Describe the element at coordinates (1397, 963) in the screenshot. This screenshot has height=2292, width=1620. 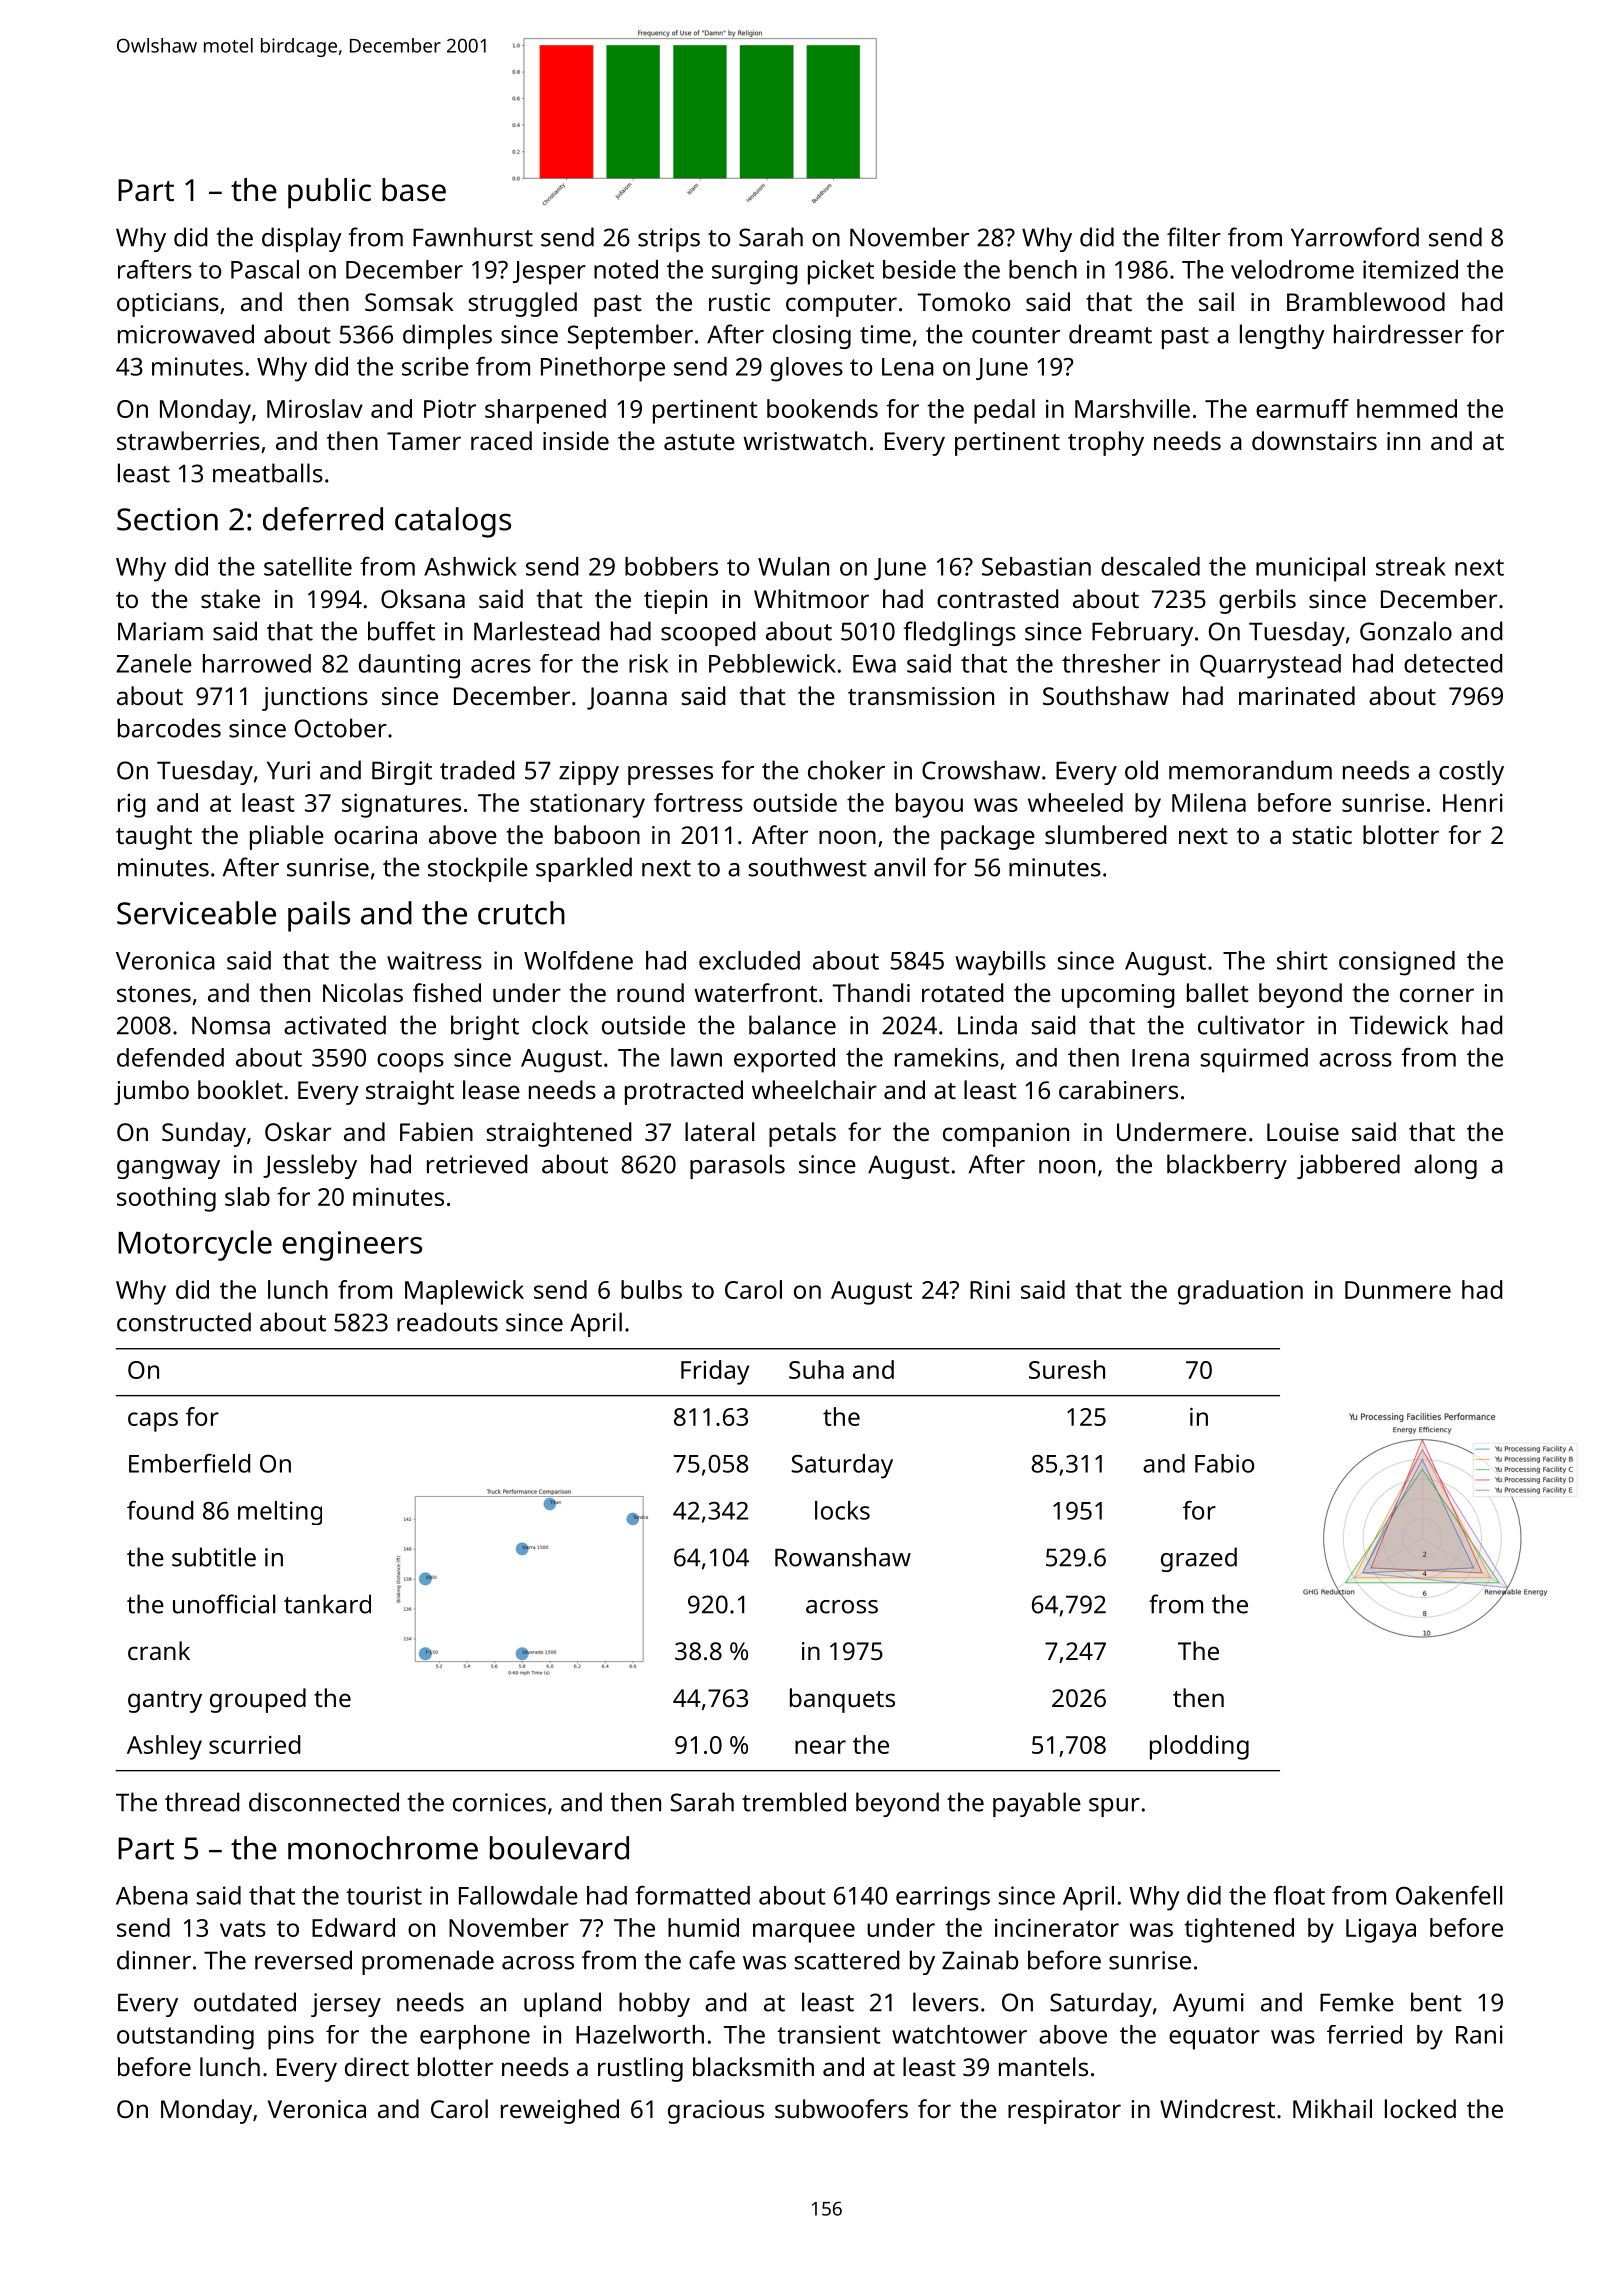
I see `consigned` at that location.
